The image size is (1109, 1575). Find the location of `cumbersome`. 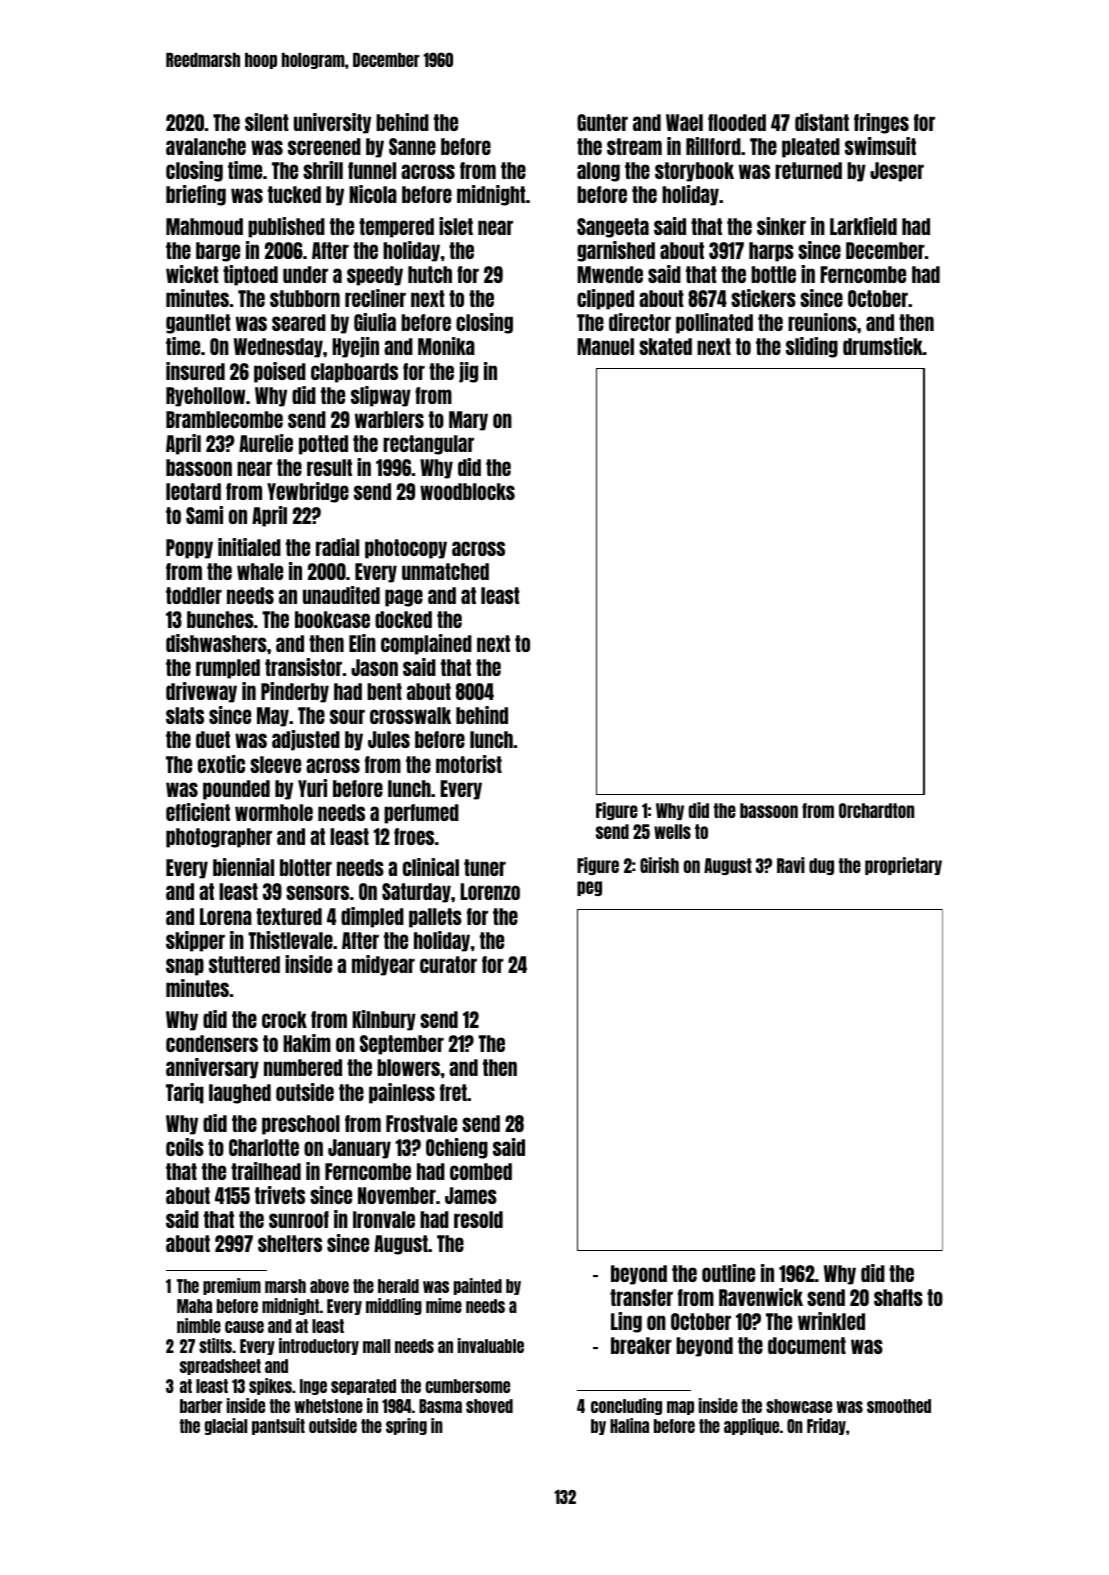

cumbersome is located at coordinates (467, 1386).
